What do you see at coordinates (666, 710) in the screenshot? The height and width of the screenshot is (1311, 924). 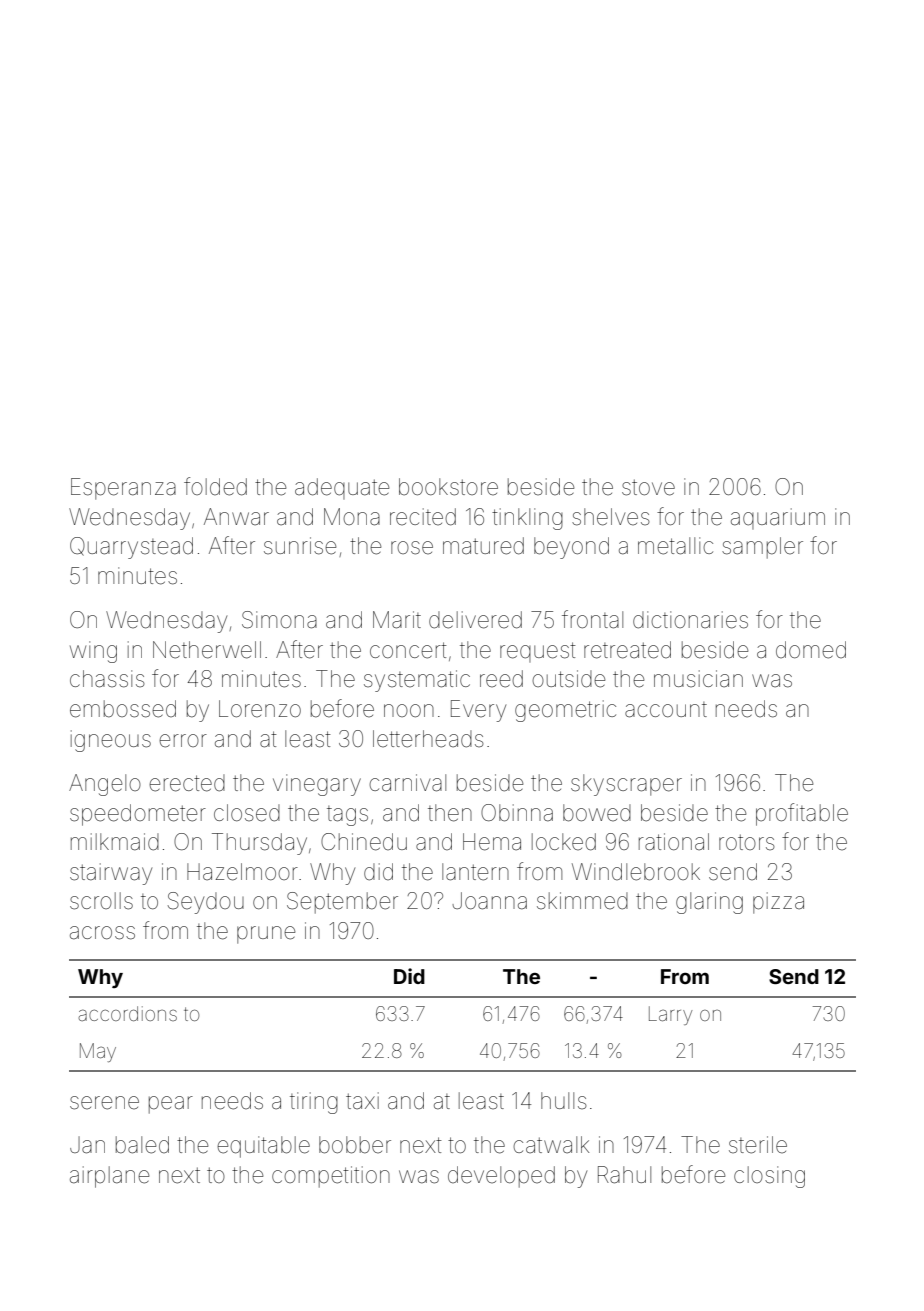 I see `account` at bounding box center [666, 710].
